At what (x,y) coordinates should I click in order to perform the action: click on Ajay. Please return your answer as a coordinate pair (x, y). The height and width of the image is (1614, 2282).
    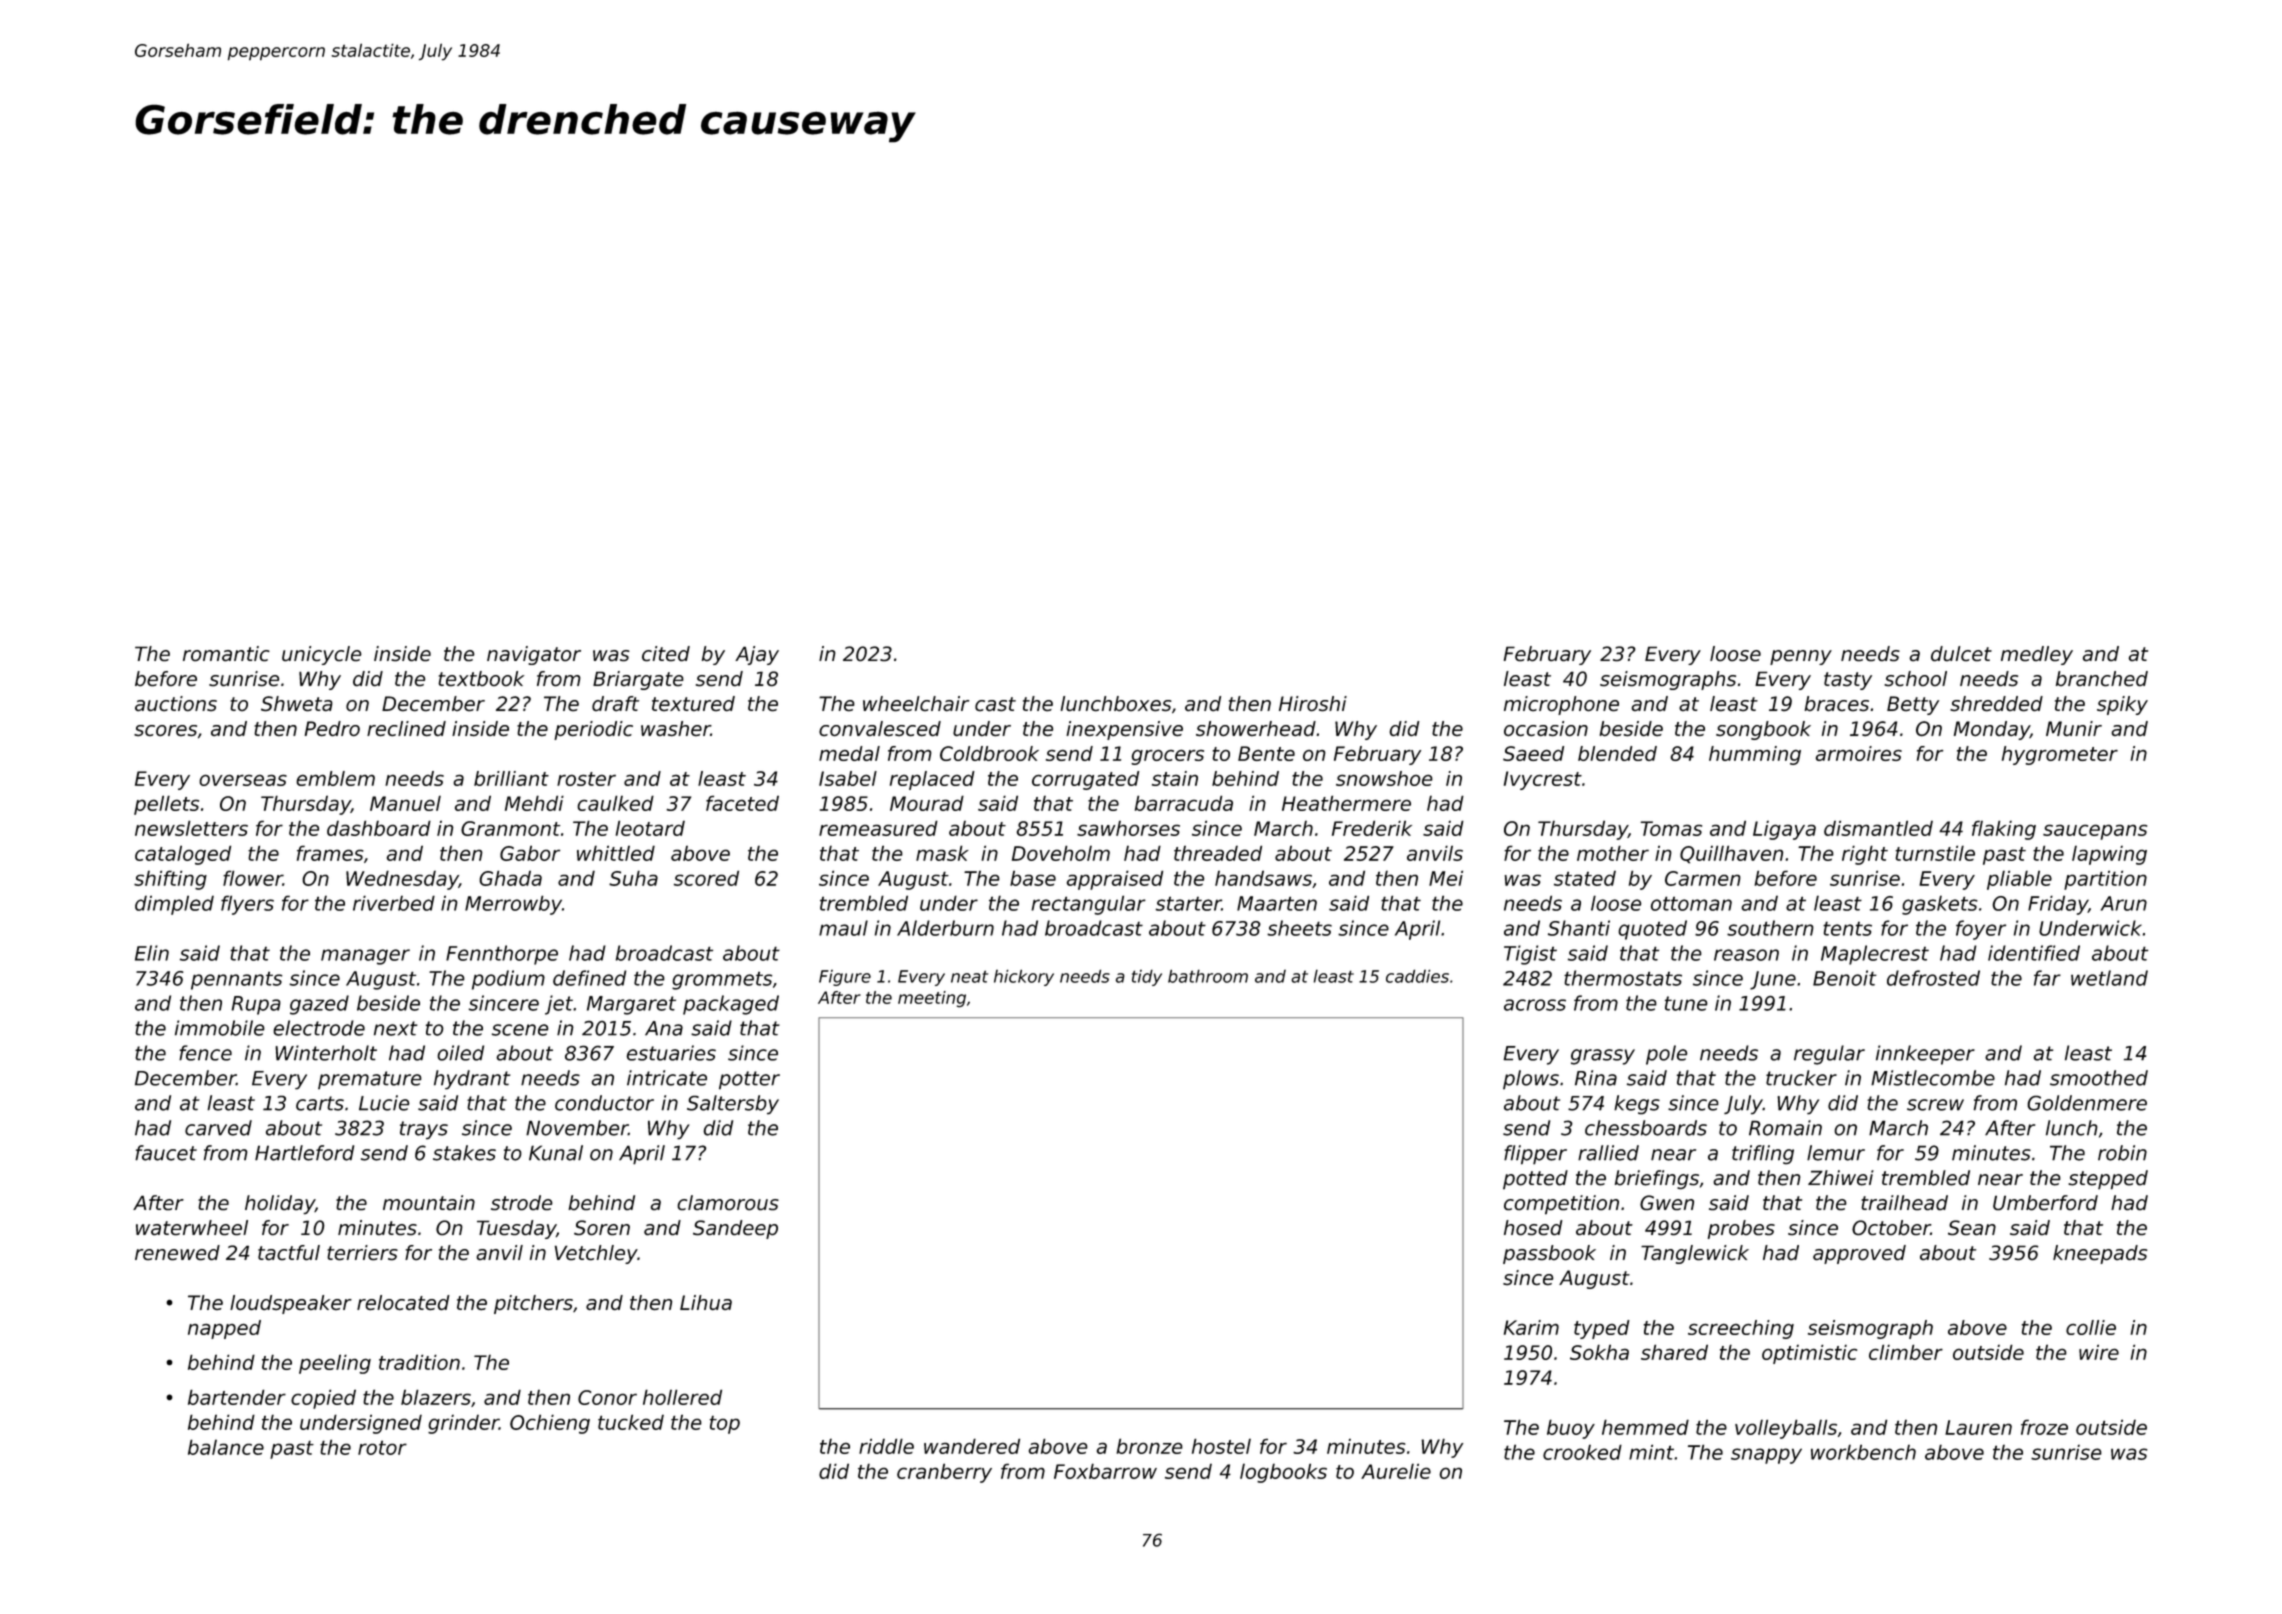
    Looking at the image, I should click on (757, 655).
